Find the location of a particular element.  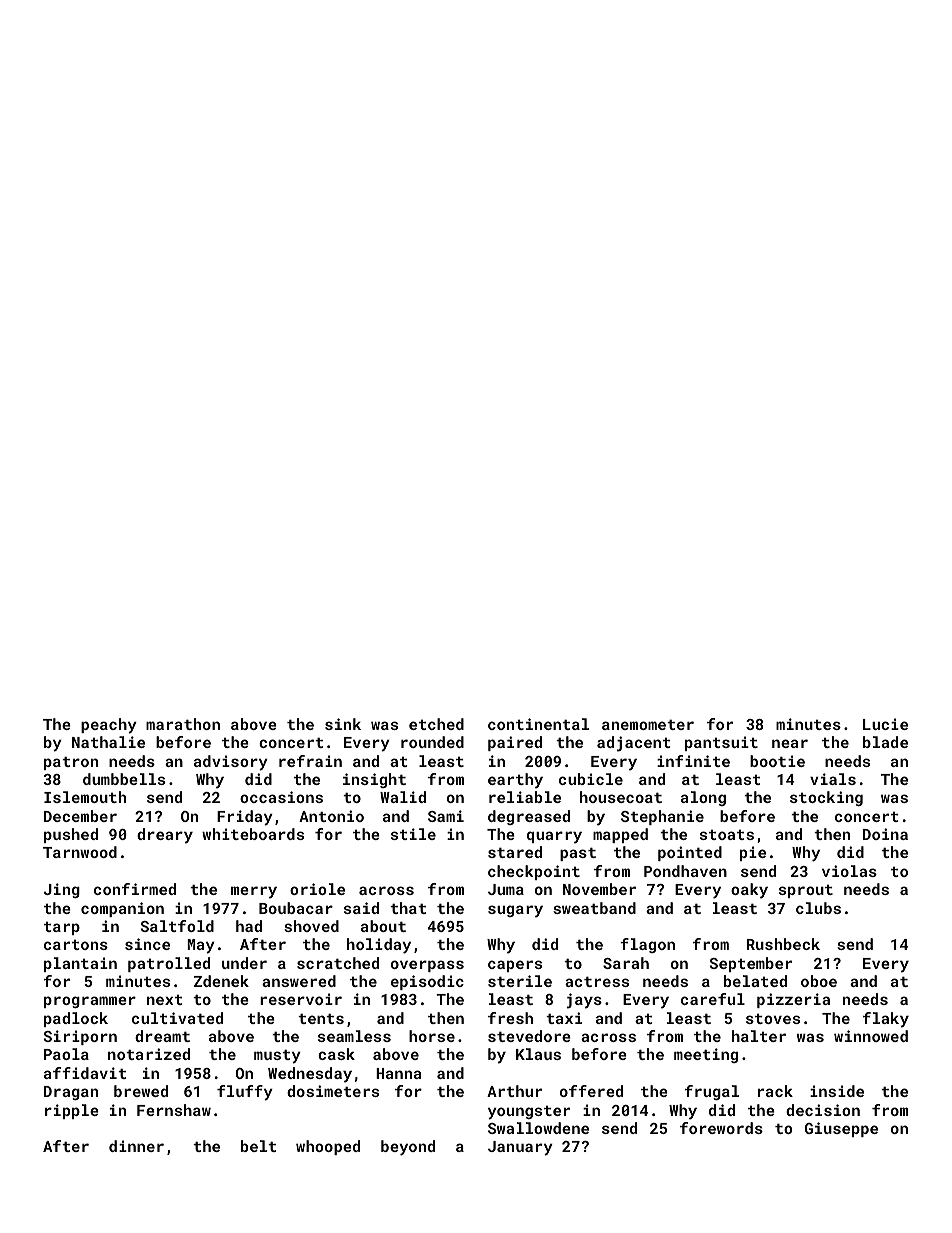

whooped is located at coordinates (328, 1147).
